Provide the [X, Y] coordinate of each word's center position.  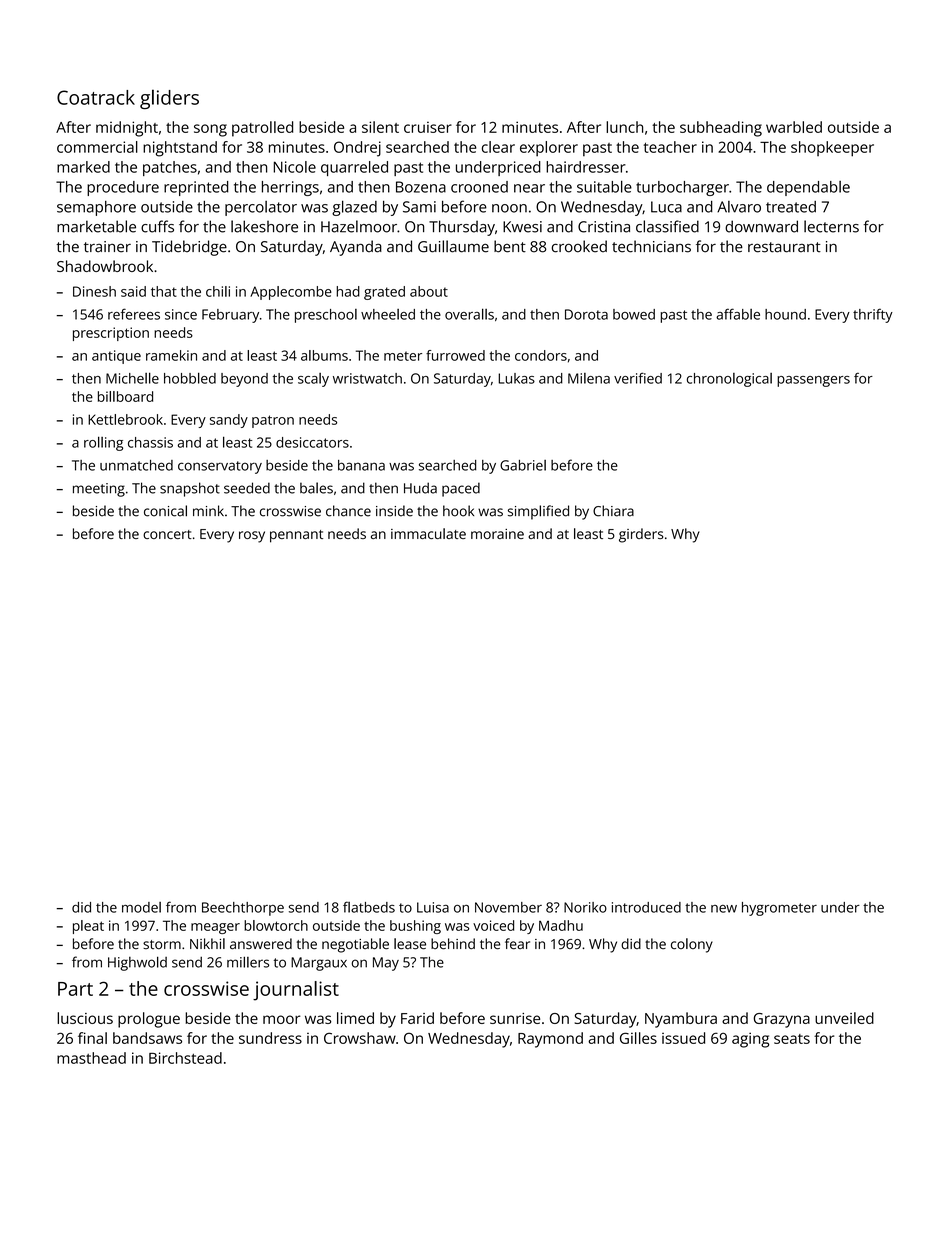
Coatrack [96, 97]
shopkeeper [832, 149]
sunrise [515, 1018]
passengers [813, 381]
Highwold [137, 963]
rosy [252, 537]
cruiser [428, 127]
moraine [497, 534]
